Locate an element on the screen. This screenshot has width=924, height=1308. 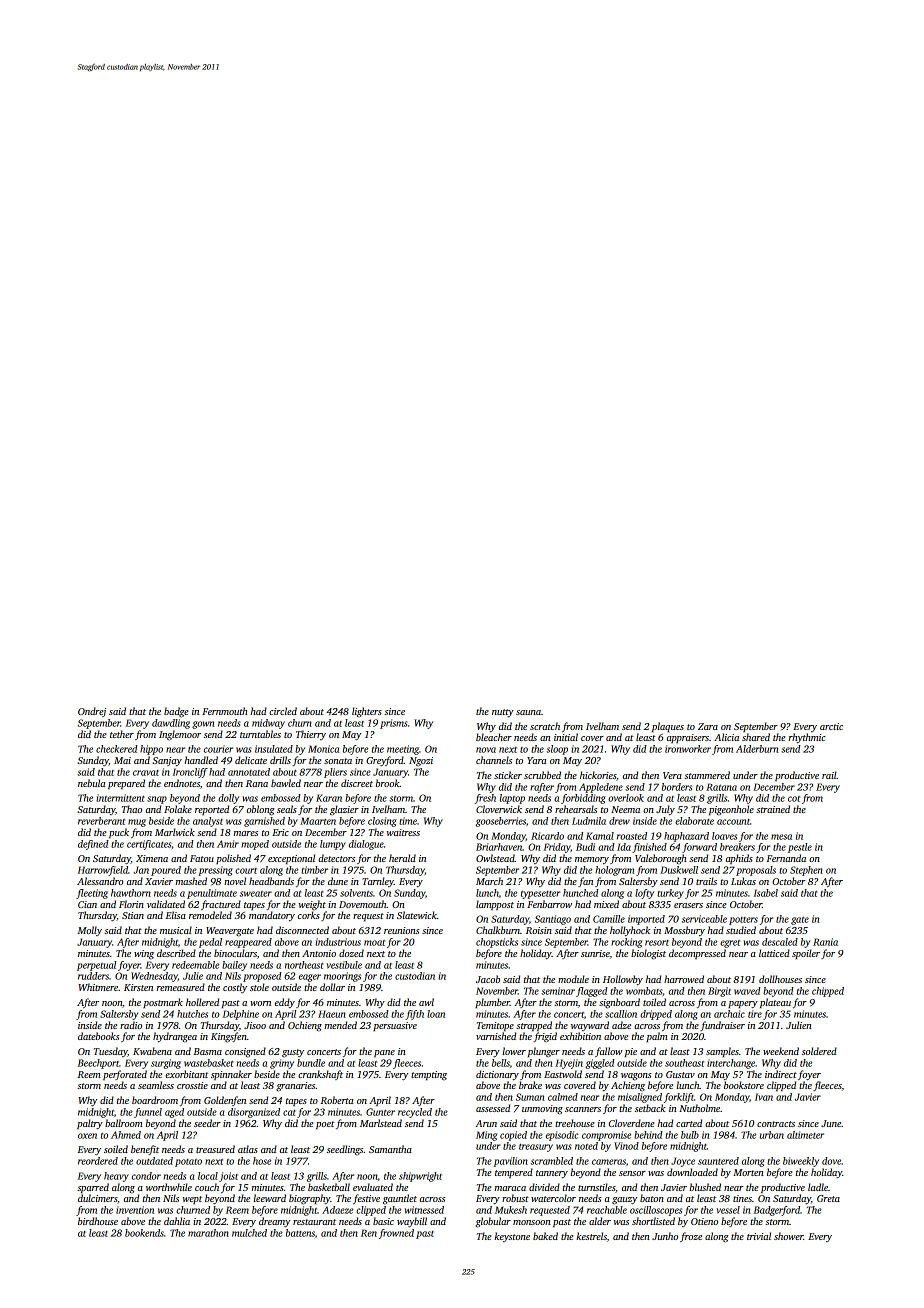
hickories is located at coordinates (598, 775).
